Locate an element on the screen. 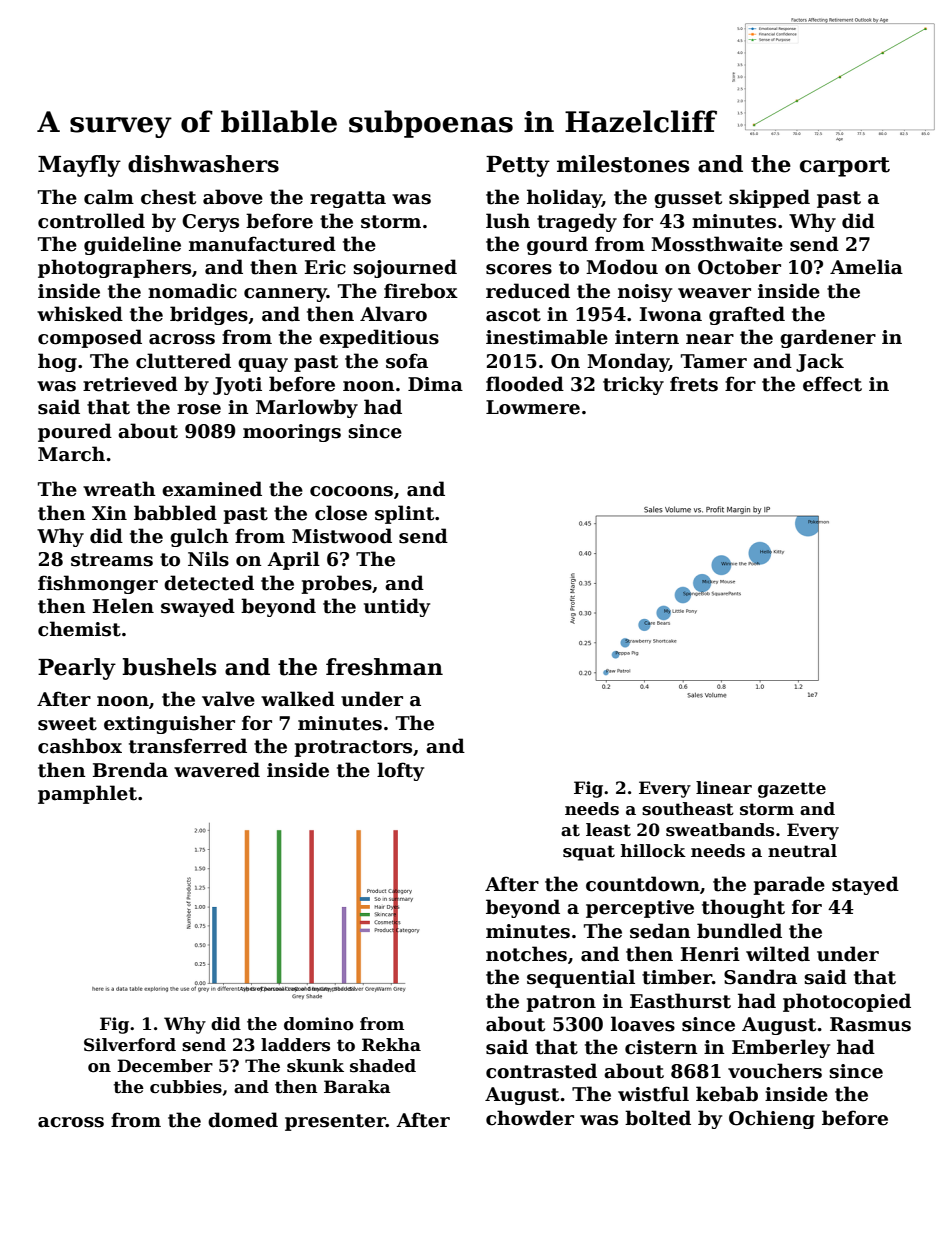 The height and width of the screenshot is (1233, 952). gazette is located at coordinates (792, 790).
